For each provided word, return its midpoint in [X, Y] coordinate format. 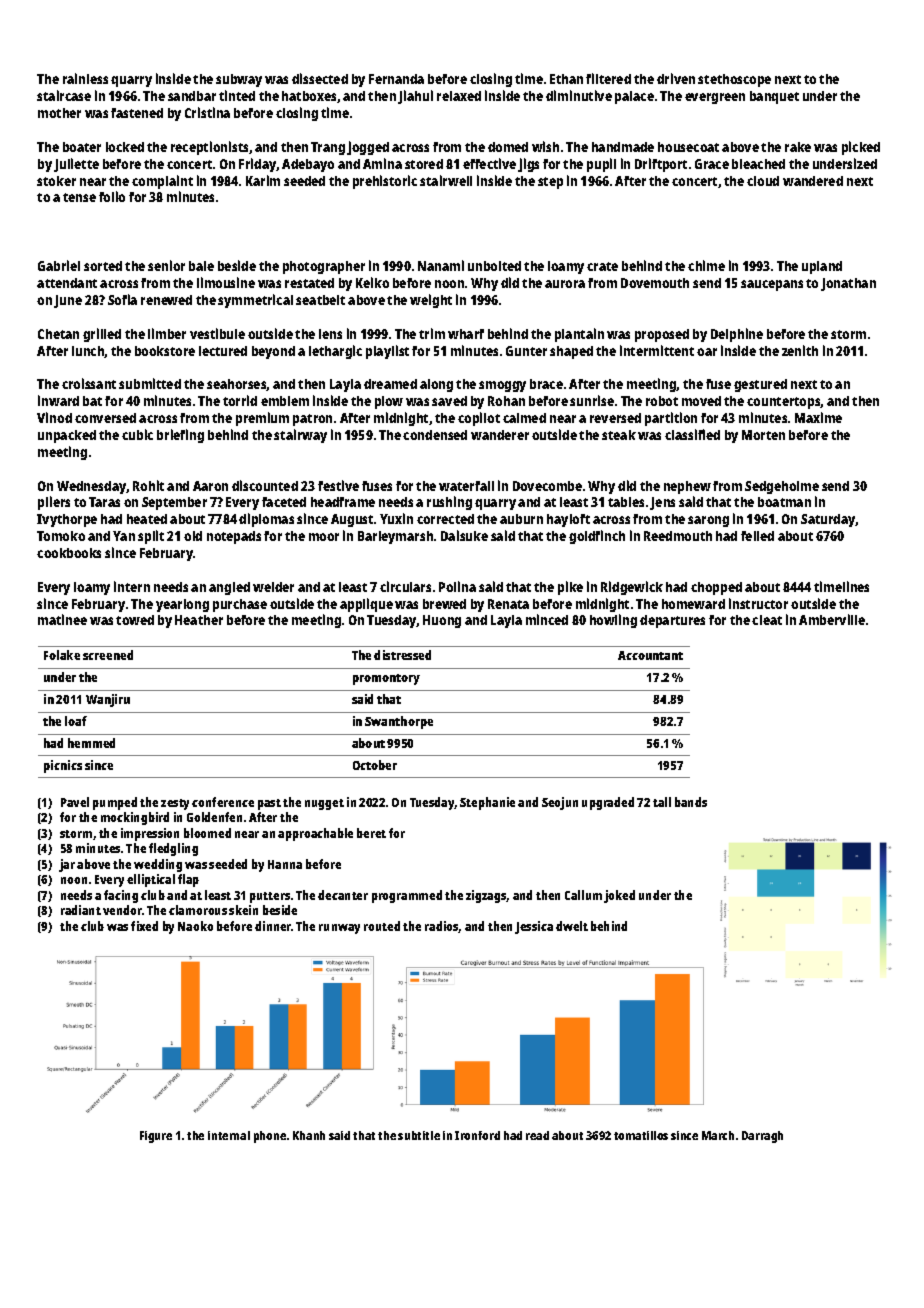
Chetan [58, 334]
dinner [273, 926]
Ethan [566, 79]
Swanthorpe [399, 722]
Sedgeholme [782, 487]
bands [691, 802]
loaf [76, 721]
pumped [115, 803]
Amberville [832, 619]
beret [371, 833]
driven [676, 78]
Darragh [762, 1137]
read [537, 1135]
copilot [479, 419]
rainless [85, 78]
